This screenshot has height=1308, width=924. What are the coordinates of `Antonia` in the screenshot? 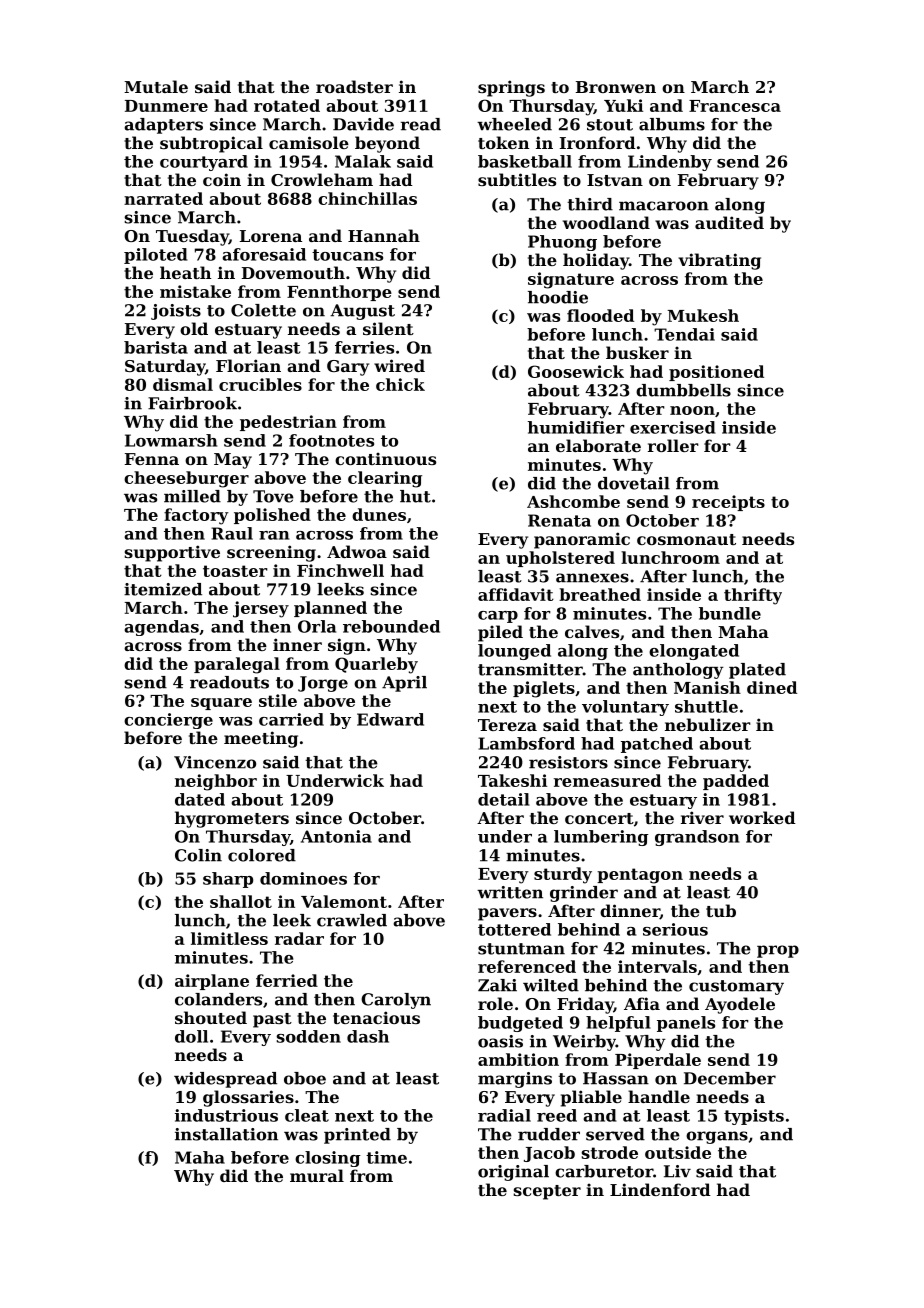 It's located at (336, 836).
